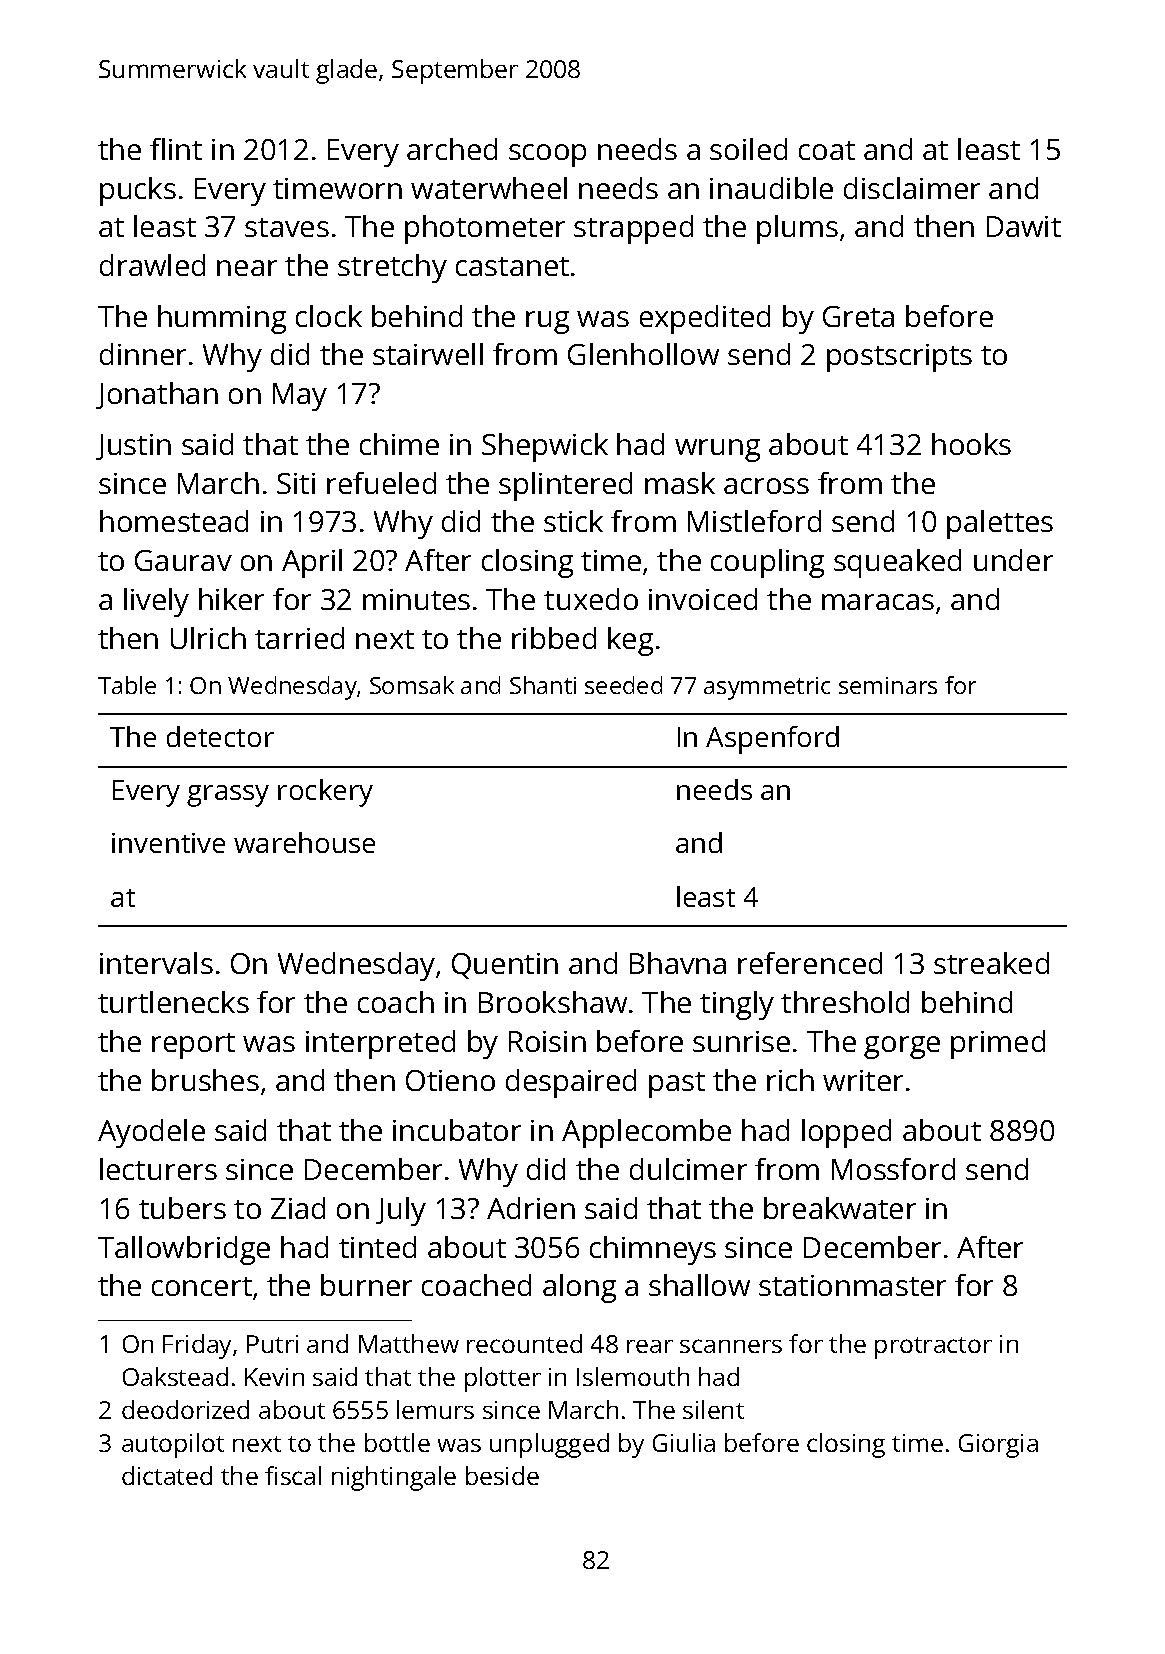  Describe the element at coordinates (971, 444) in the screenshot. I see `hooks` at that location.
